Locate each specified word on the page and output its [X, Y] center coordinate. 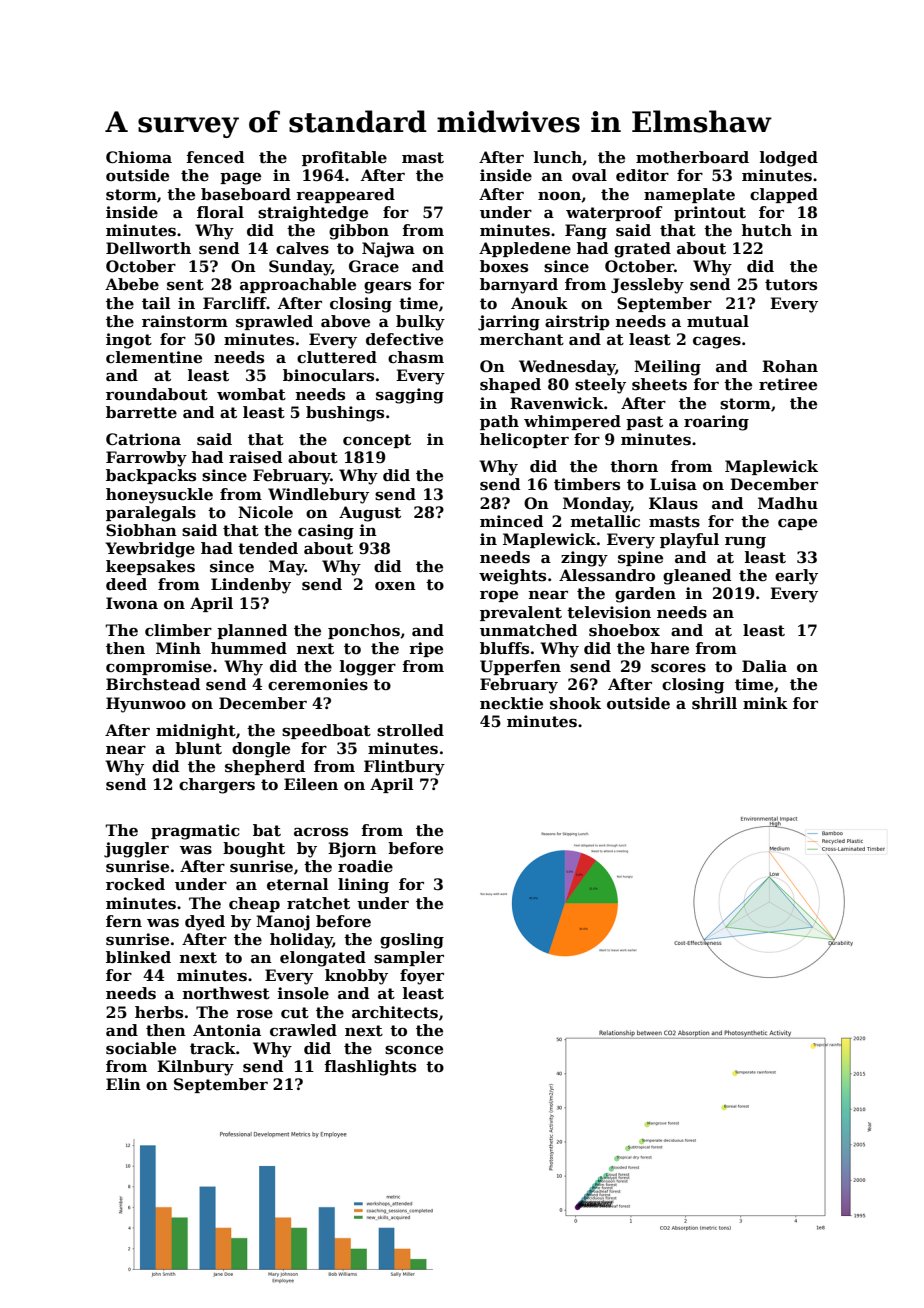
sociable [141, 1048]
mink [765, 703]
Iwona [132, 603]
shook [575, 703]
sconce [414, 1050]
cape [797, 524]
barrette [141, 412]
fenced [215, 157]
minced [511, 521]
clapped [784, 195]
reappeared [345, 195]
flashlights [370, 1068]
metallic [605, 521]
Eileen [311, 784]
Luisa [673, 484]
